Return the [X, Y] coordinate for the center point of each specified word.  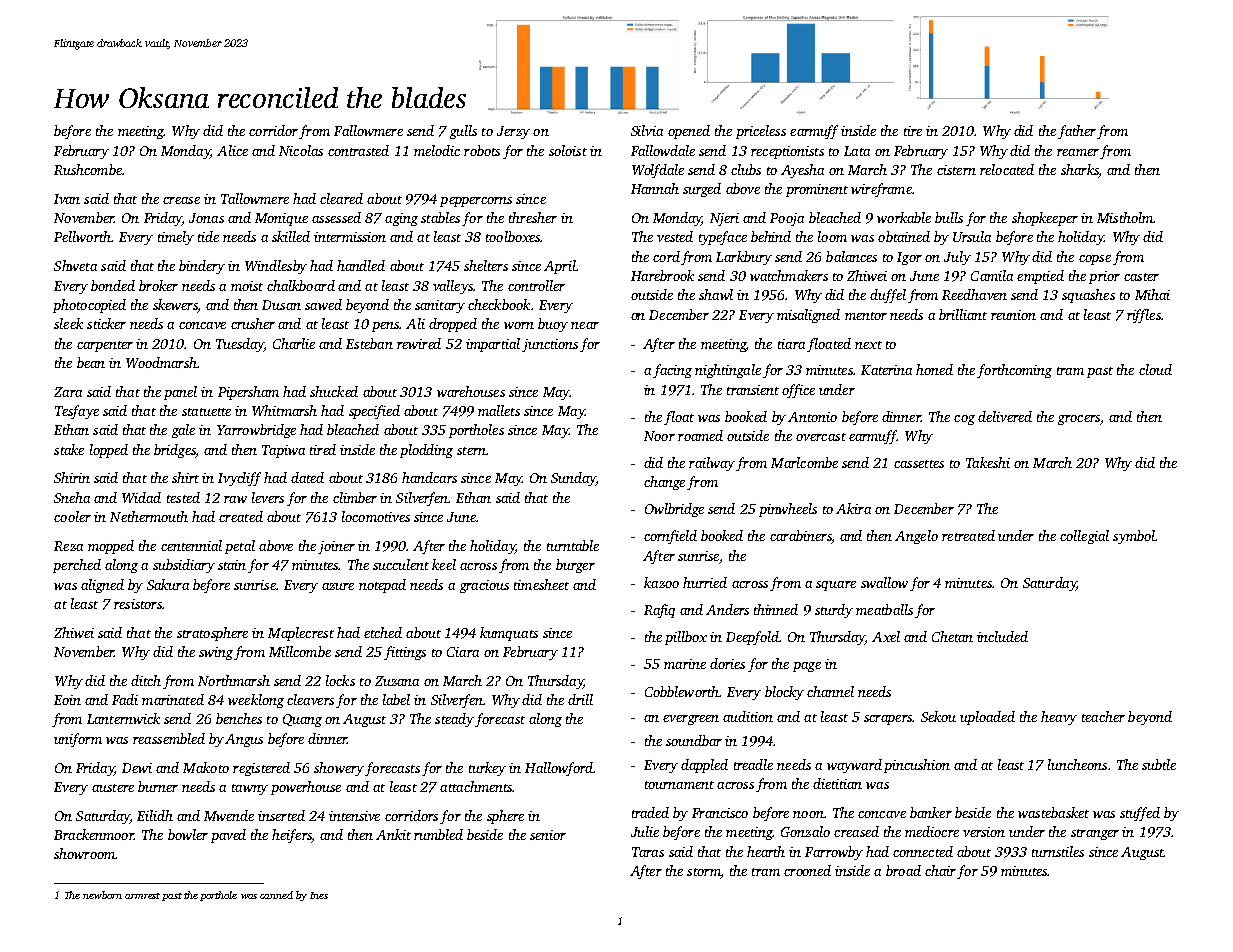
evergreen [691, 720]
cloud [1155, 369]
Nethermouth [149, 516]
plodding [426, 451]
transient [753, 390]
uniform [78, 740]
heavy [1059, 718]
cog [964, 420]
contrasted [358, 150]
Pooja [787, 219]
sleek [68, 323]
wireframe [881, 190]
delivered [1005, 416]
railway [712, 464]
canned [276, 895]
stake [69, 449]
